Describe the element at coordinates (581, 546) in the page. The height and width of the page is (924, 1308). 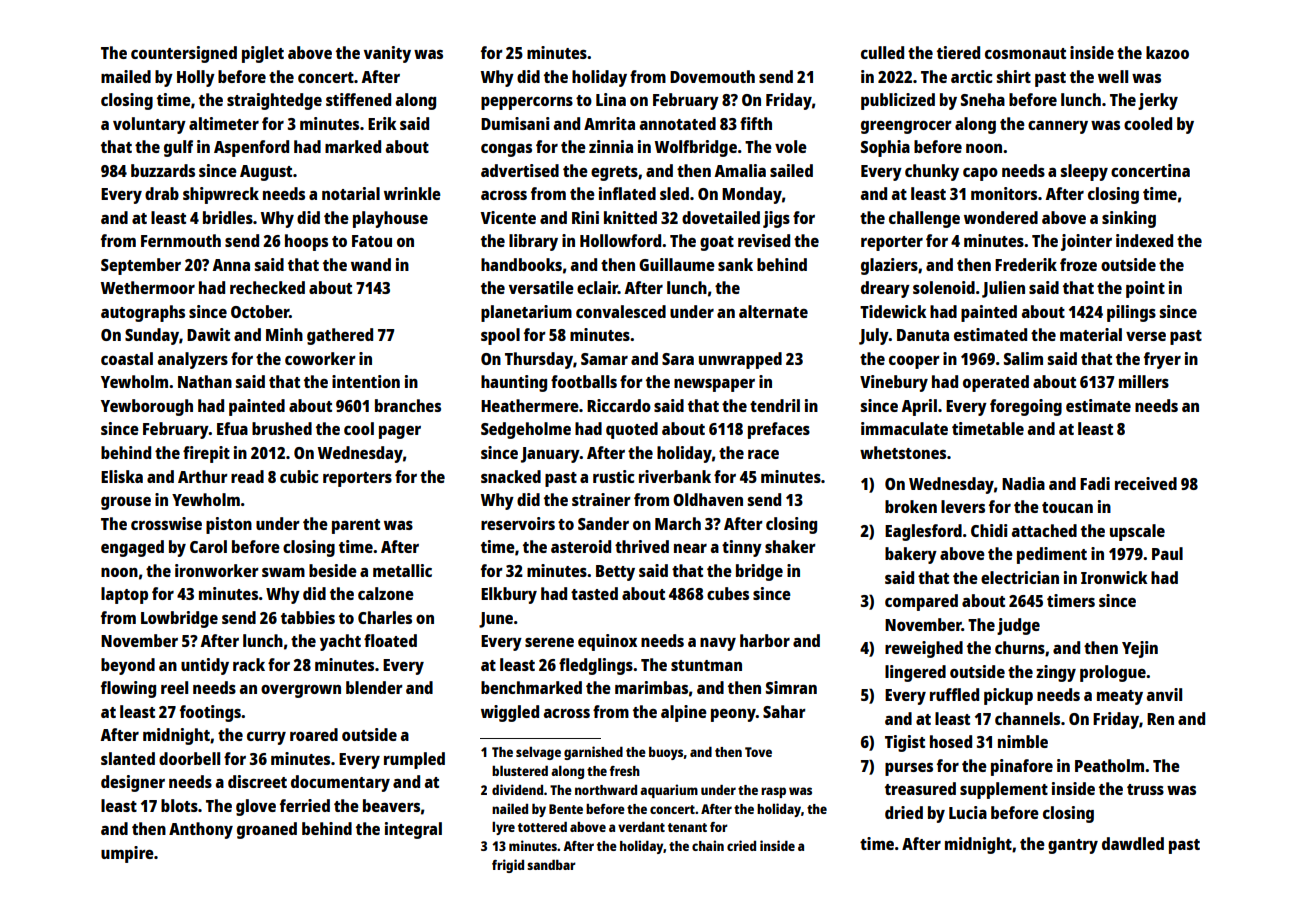
I see `asteroid` at that location.
